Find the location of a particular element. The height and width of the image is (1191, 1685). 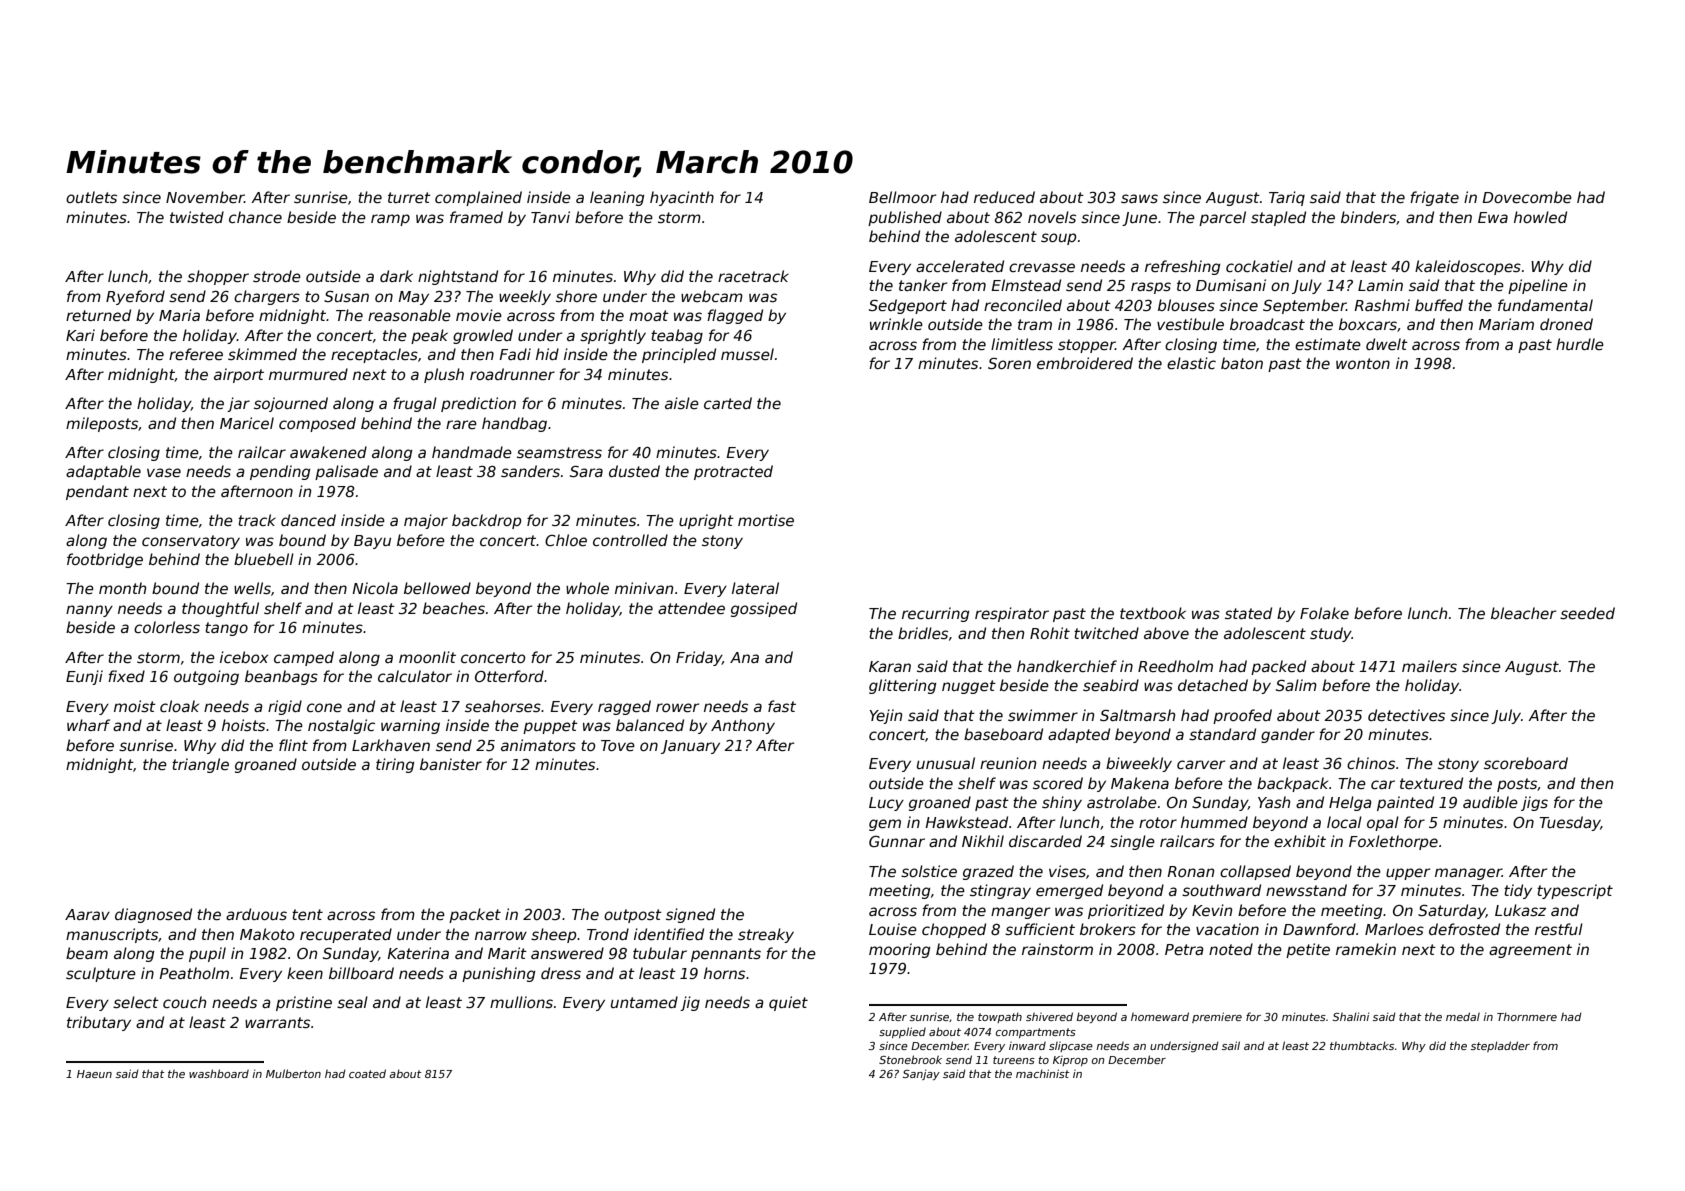

Haeun is located at coordinates (94, 1074).
